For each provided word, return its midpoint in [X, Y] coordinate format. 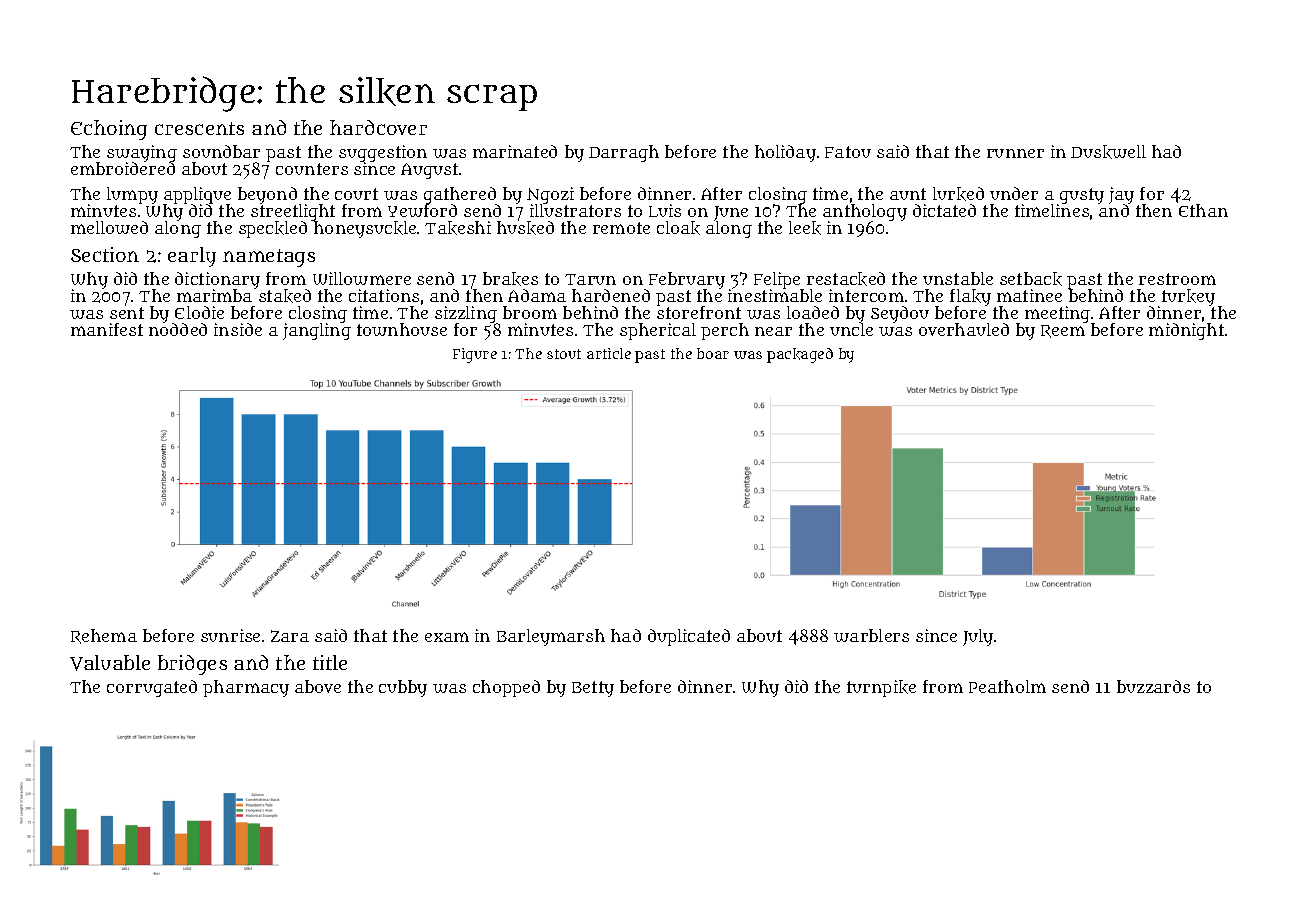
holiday [785, 153]
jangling [317, 331]
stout [564, 354]
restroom [1177, 279]
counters [312, 169]
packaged [800, 355]
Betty [593, 689]
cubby [403, 688]
